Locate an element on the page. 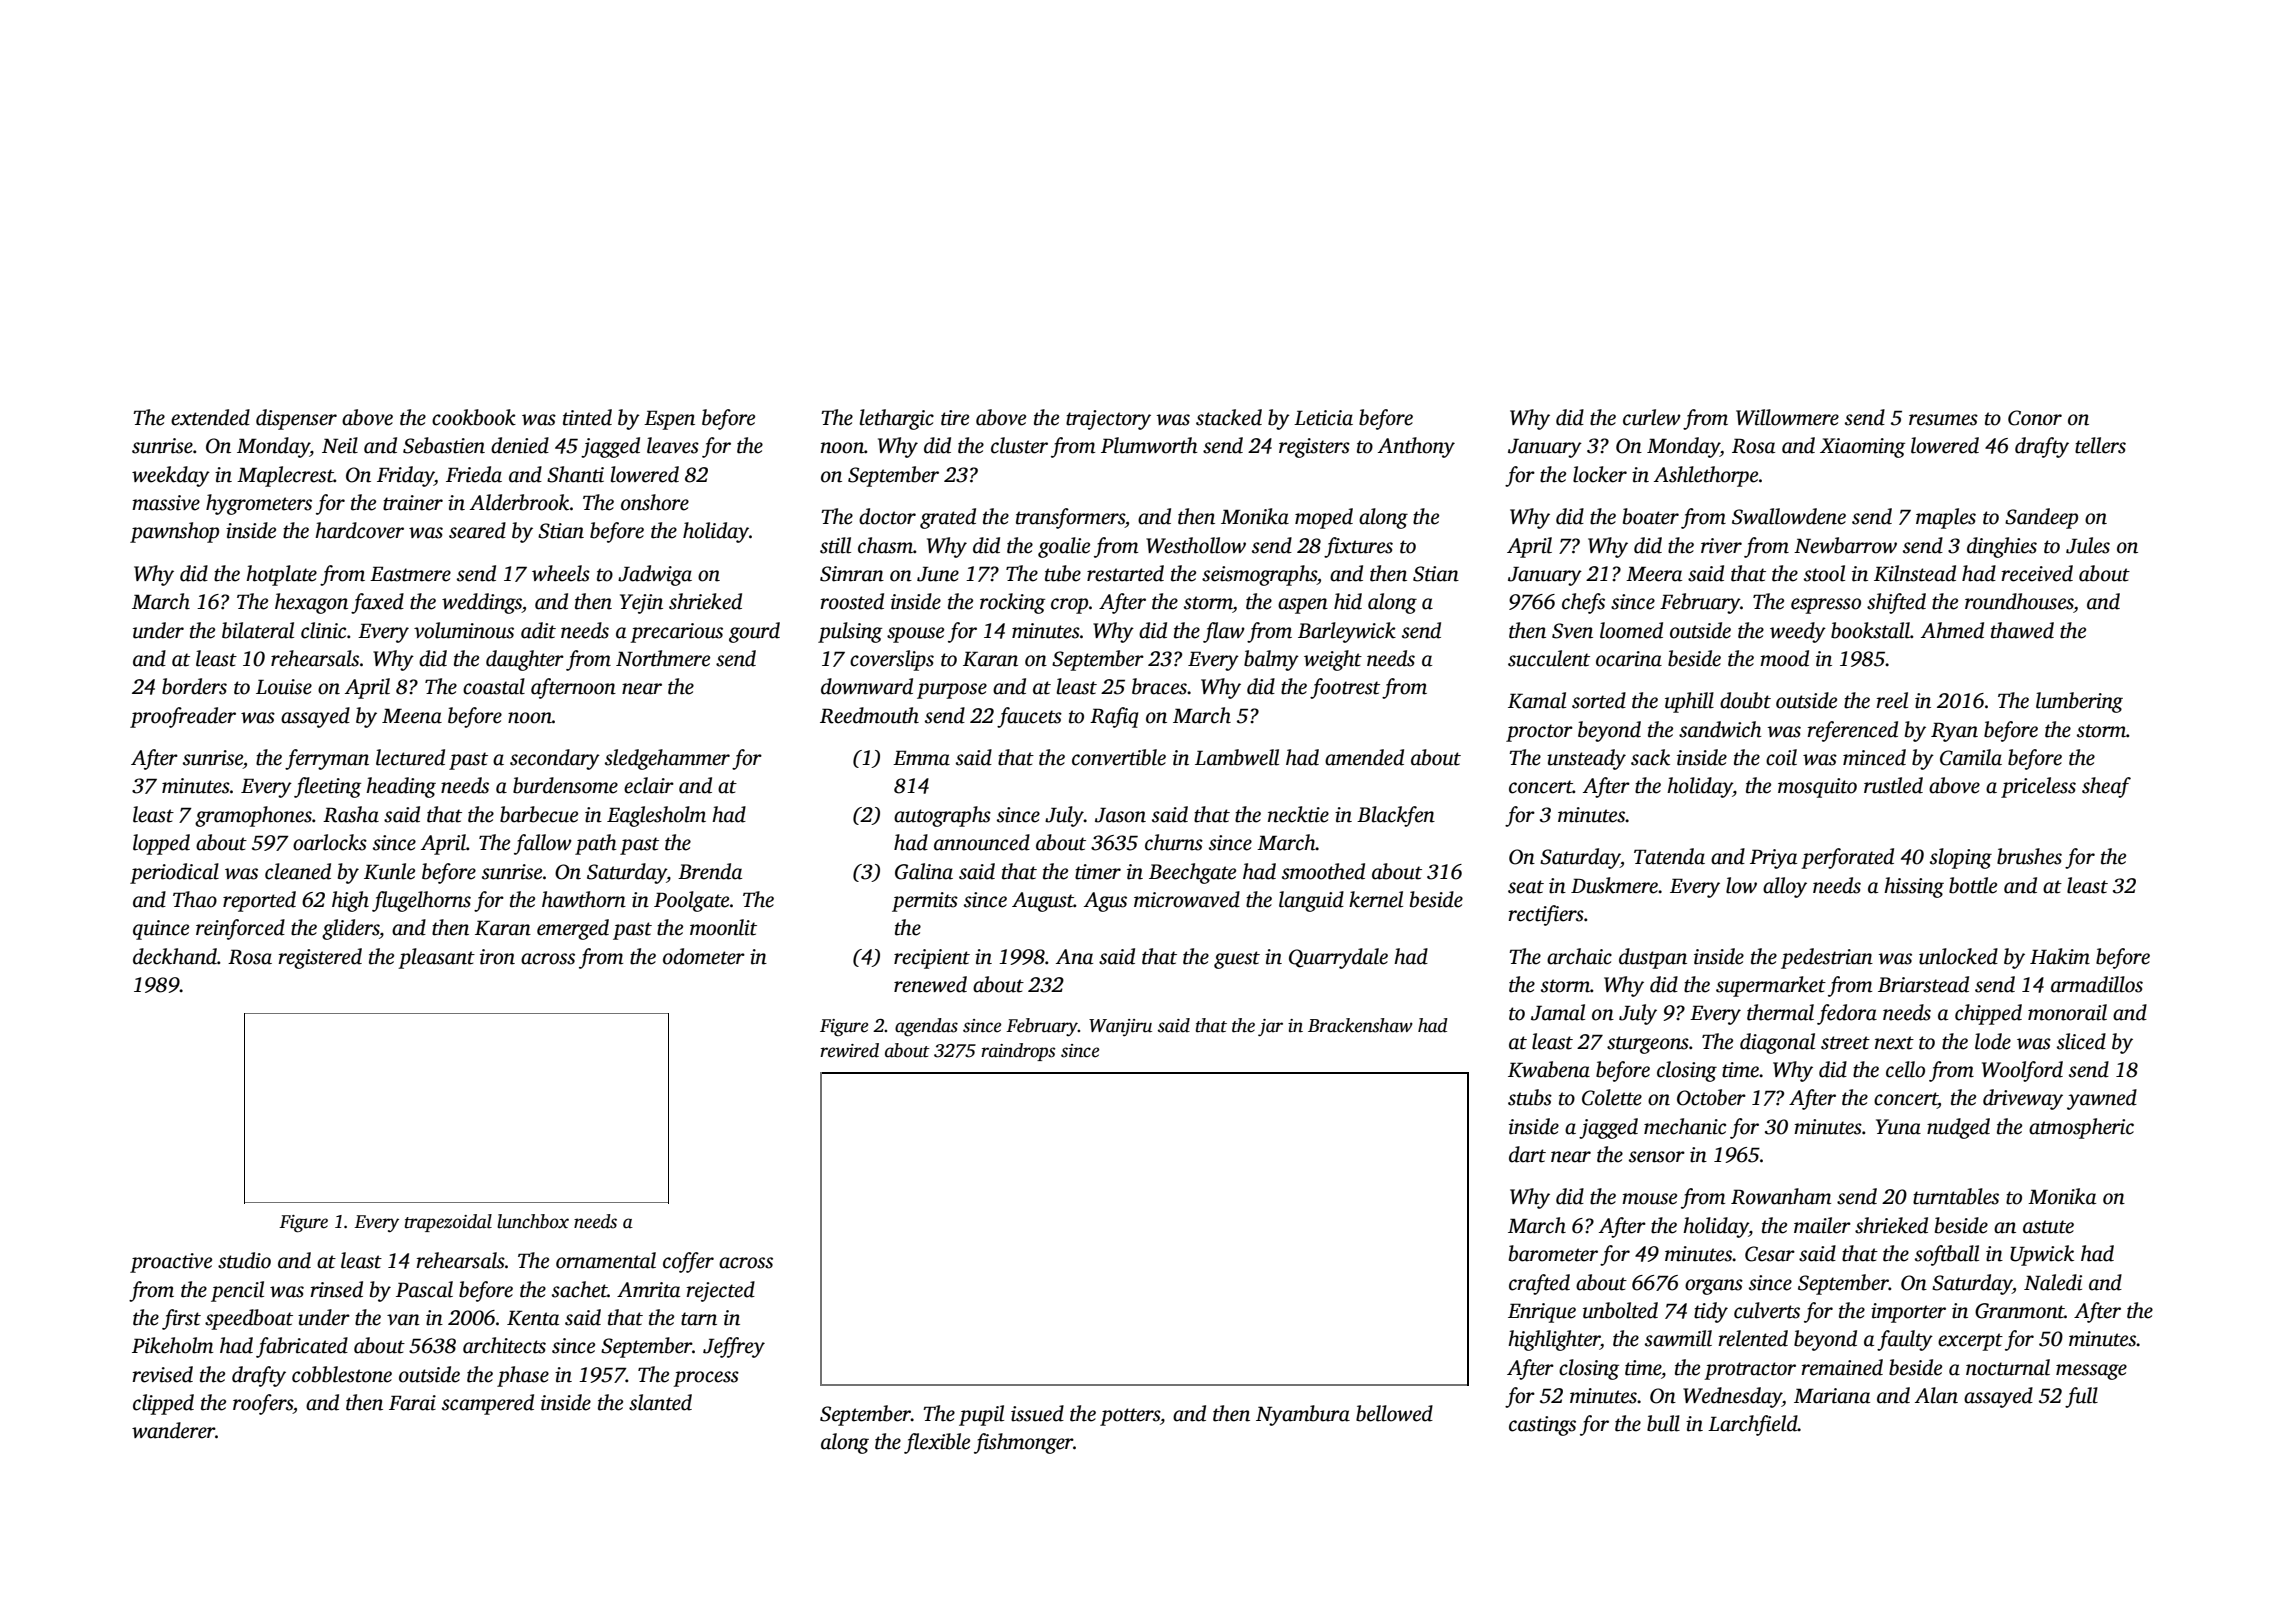 Image resolution: width=2289 pixels, height=1619 pixels. extended is located at coordinates (210, 417).
